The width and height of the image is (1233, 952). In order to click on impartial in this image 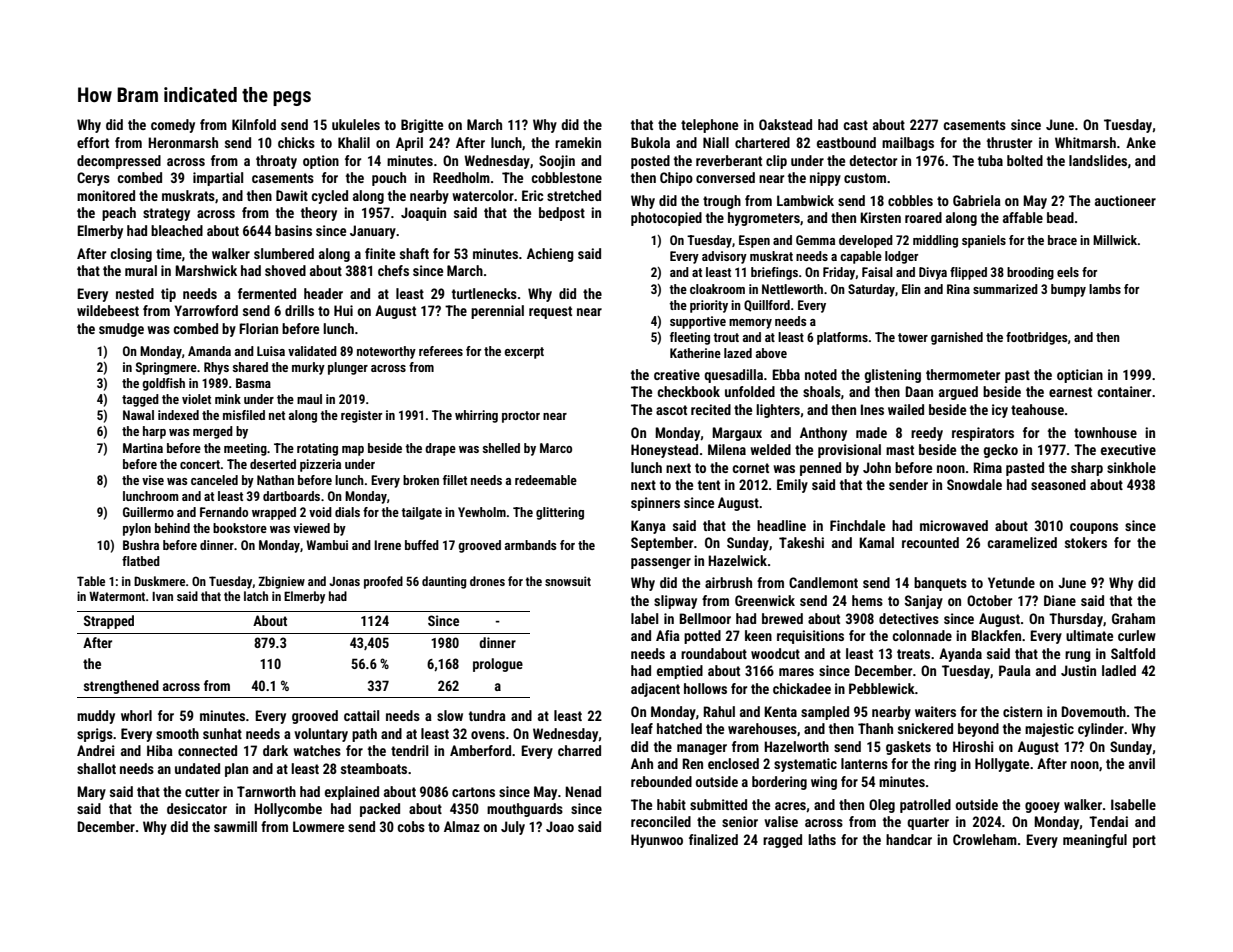, I will do `click(218, 179)`.
